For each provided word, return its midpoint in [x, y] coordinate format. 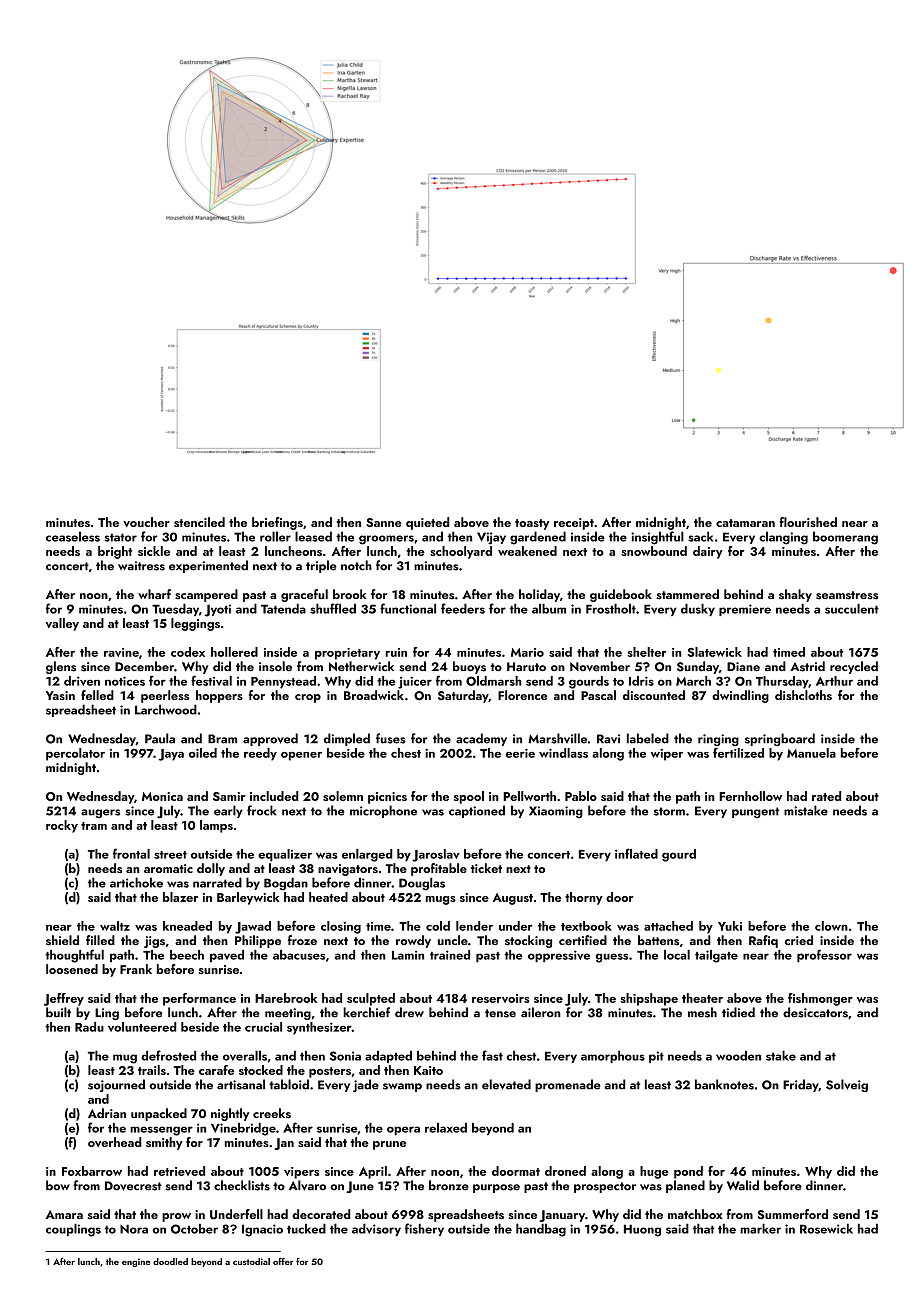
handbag [541, 1230]
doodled [170, 1261]
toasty [532, 524]
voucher [146, 522]
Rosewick [826, 1228]
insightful [657, 538]
